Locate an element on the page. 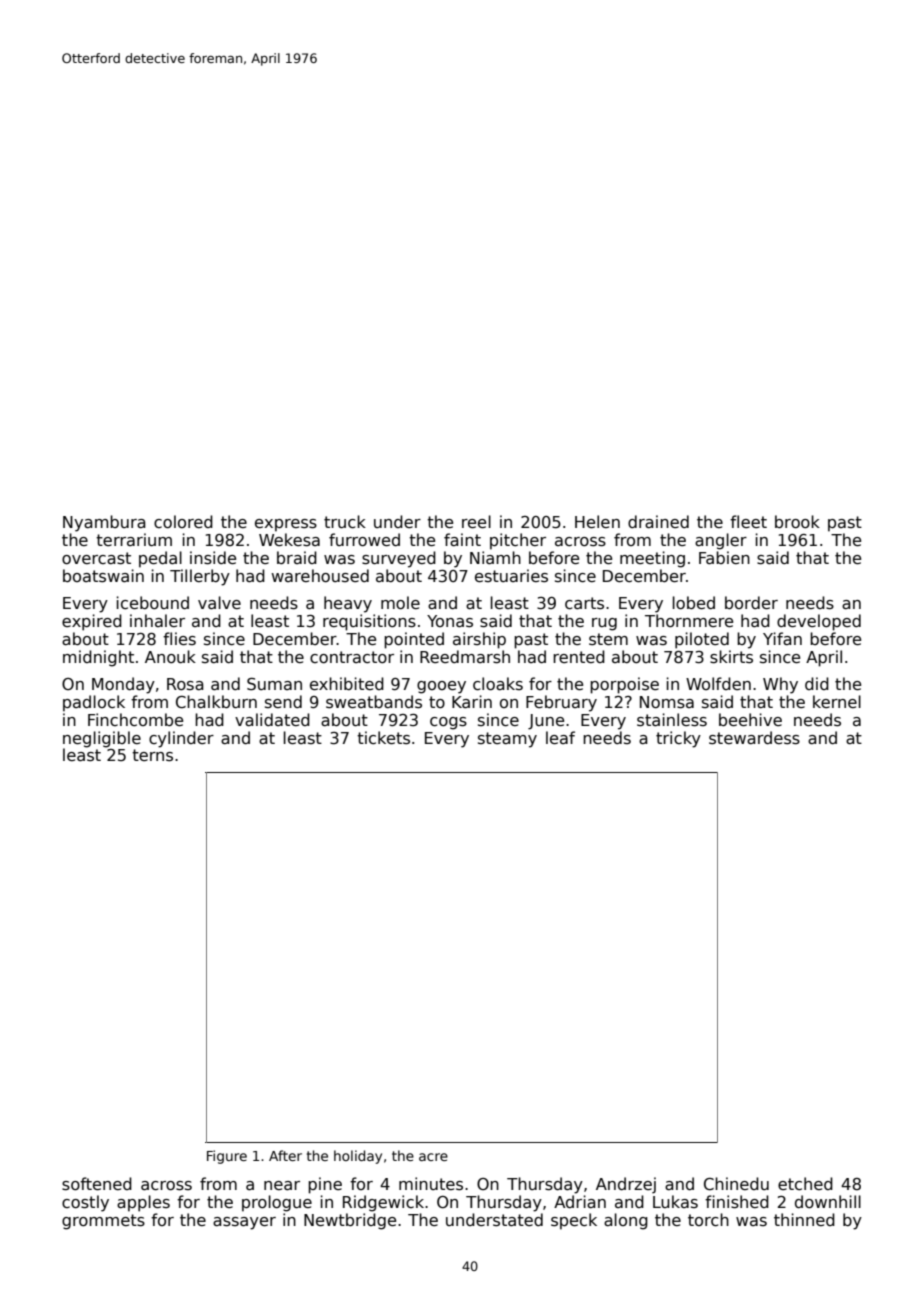 The height and width of the image is (1308, 924). leaf is located at coordinates (560, 737).
